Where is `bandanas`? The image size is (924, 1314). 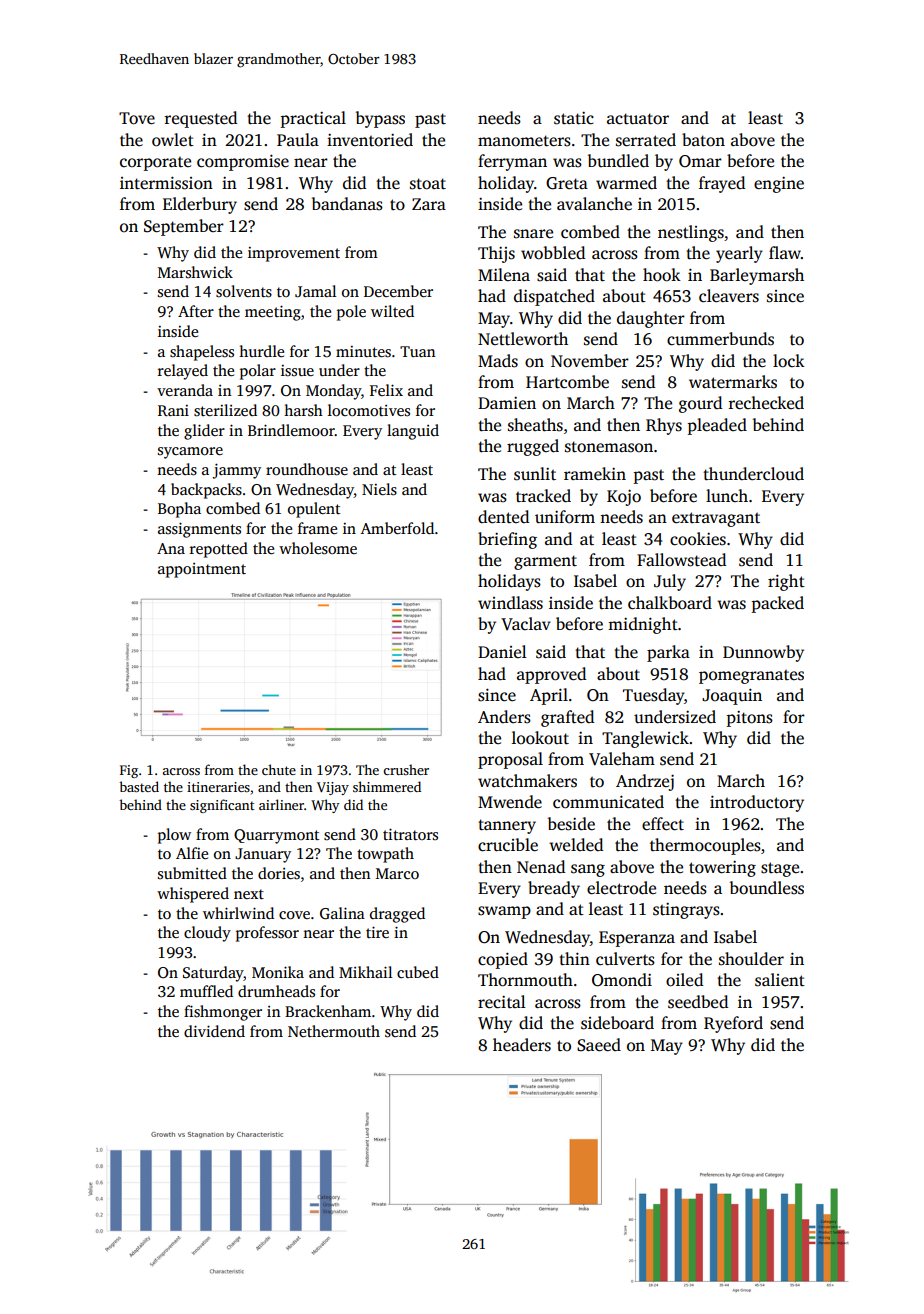
bandanas is located at coordinates (347, 204).
